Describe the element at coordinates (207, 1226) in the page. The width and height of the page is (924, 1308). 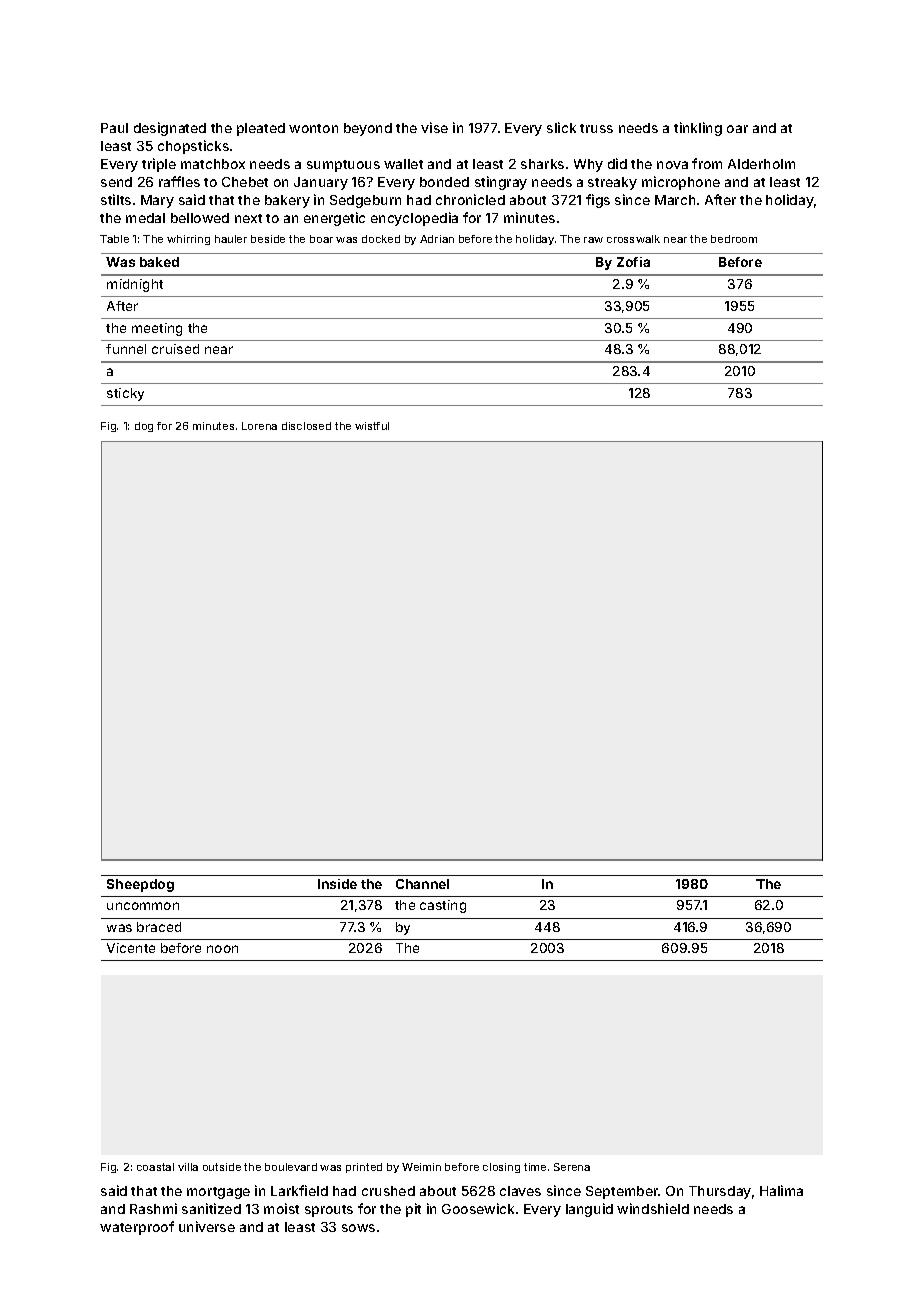
I see `universe` at that location.
